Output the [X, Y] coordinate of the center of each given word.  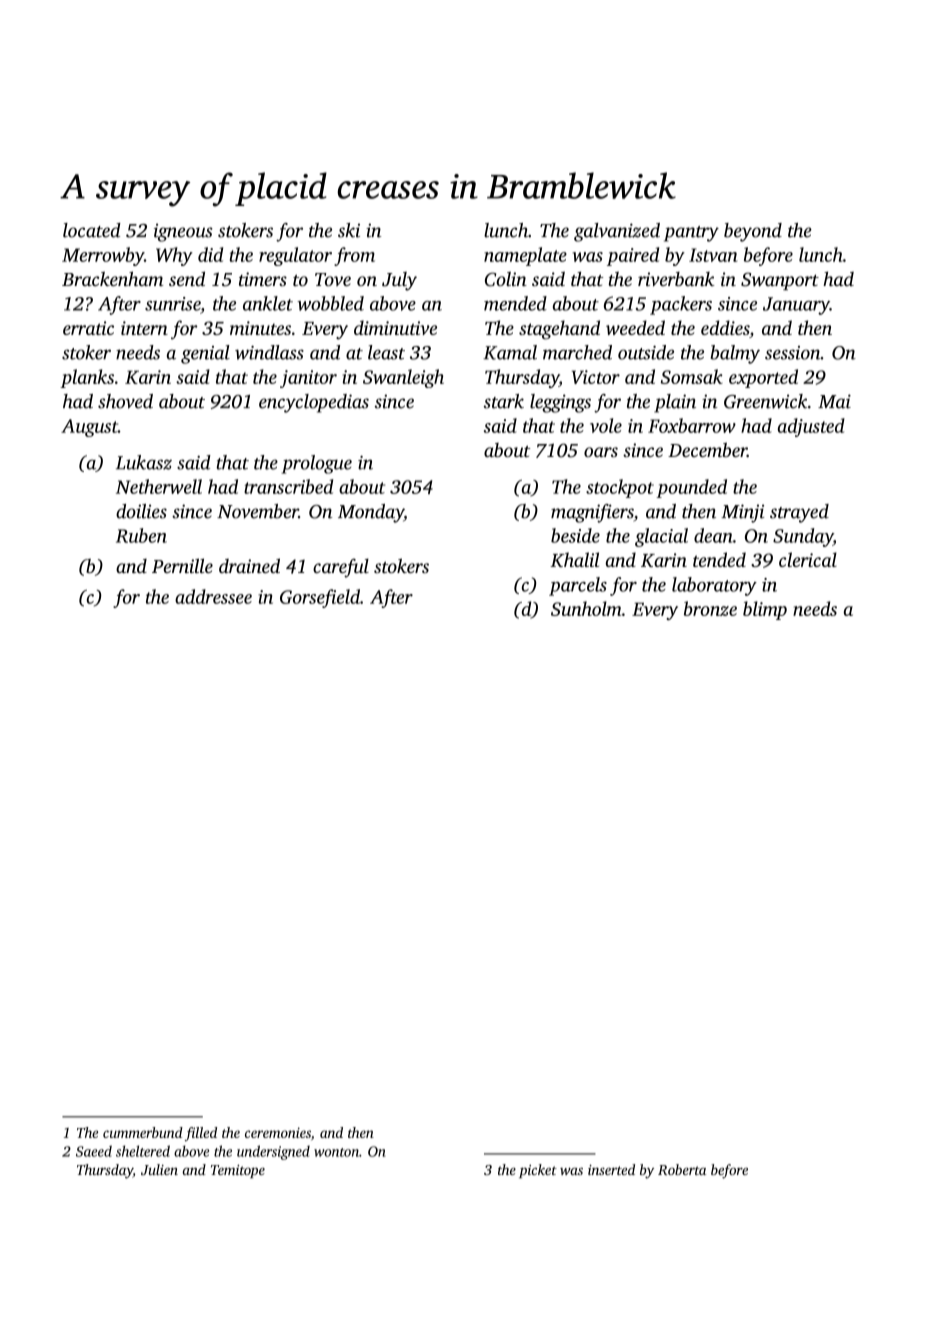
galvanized [617, 232]
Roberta [682, 1169]
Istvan [713, 255]
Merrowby [103, 256]
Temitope [238, 1171]
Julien [159, 1169]
